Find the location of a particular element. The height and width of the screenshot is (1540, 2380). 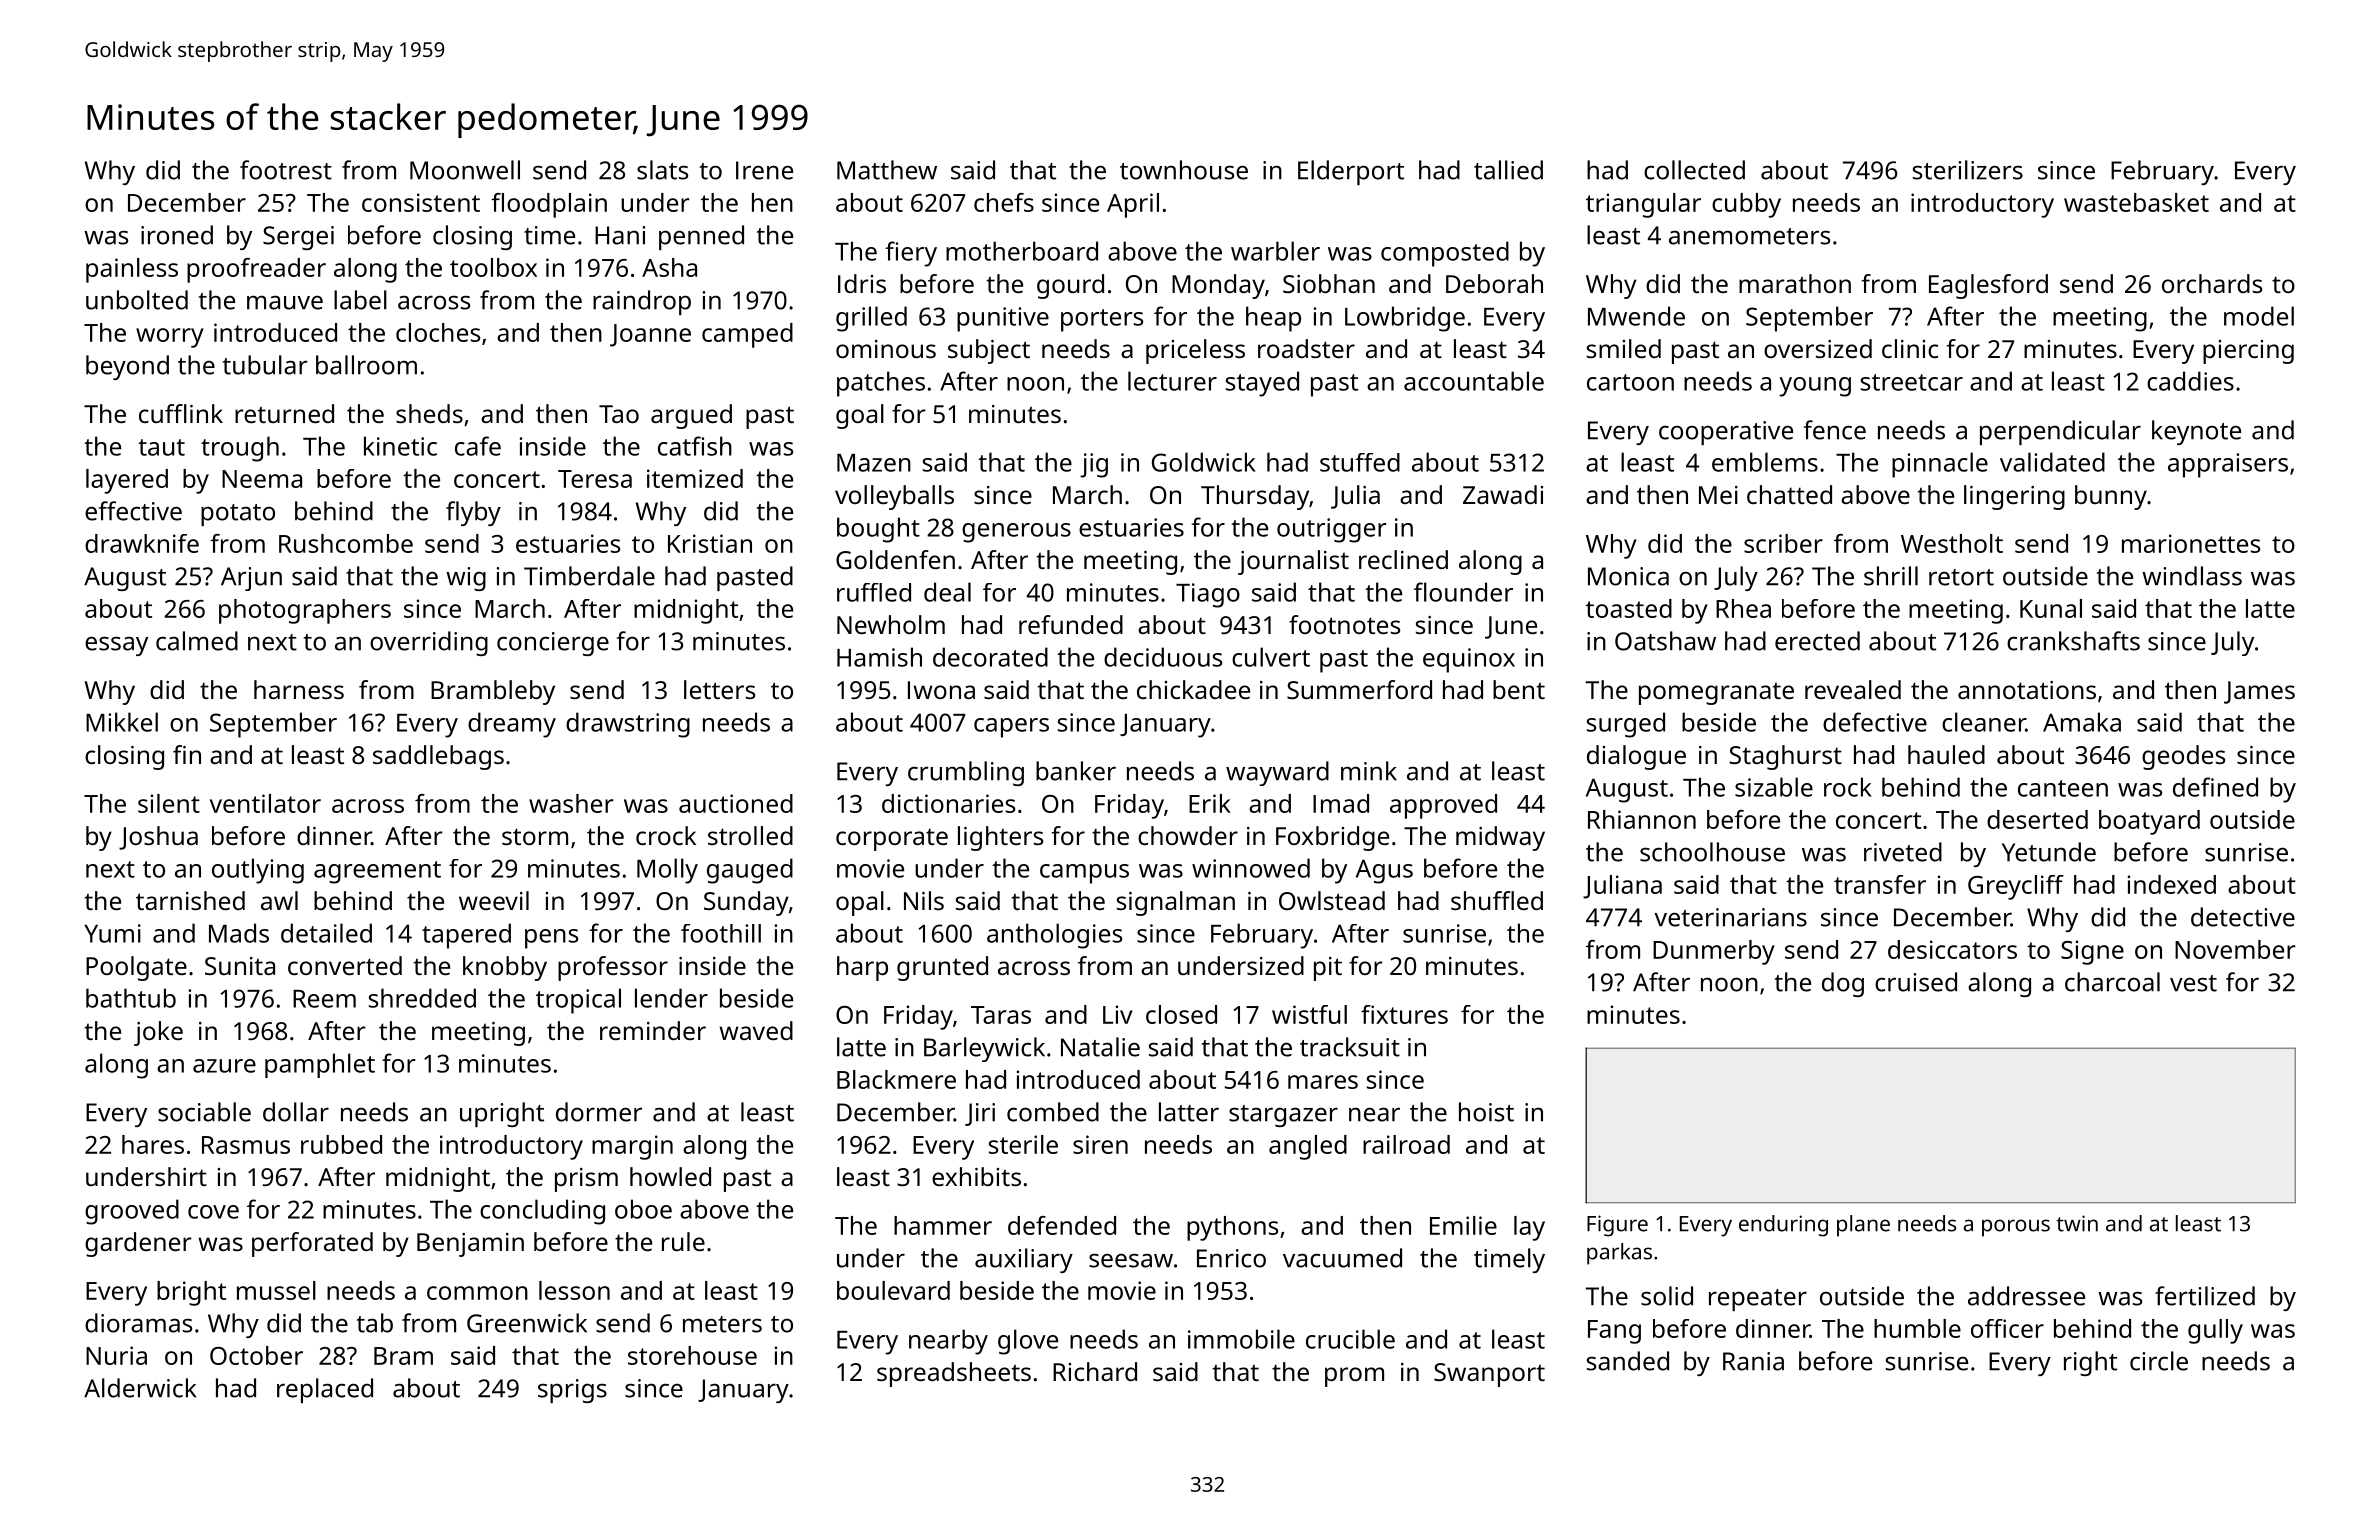

footrest is located at coordinates (286, 170).
